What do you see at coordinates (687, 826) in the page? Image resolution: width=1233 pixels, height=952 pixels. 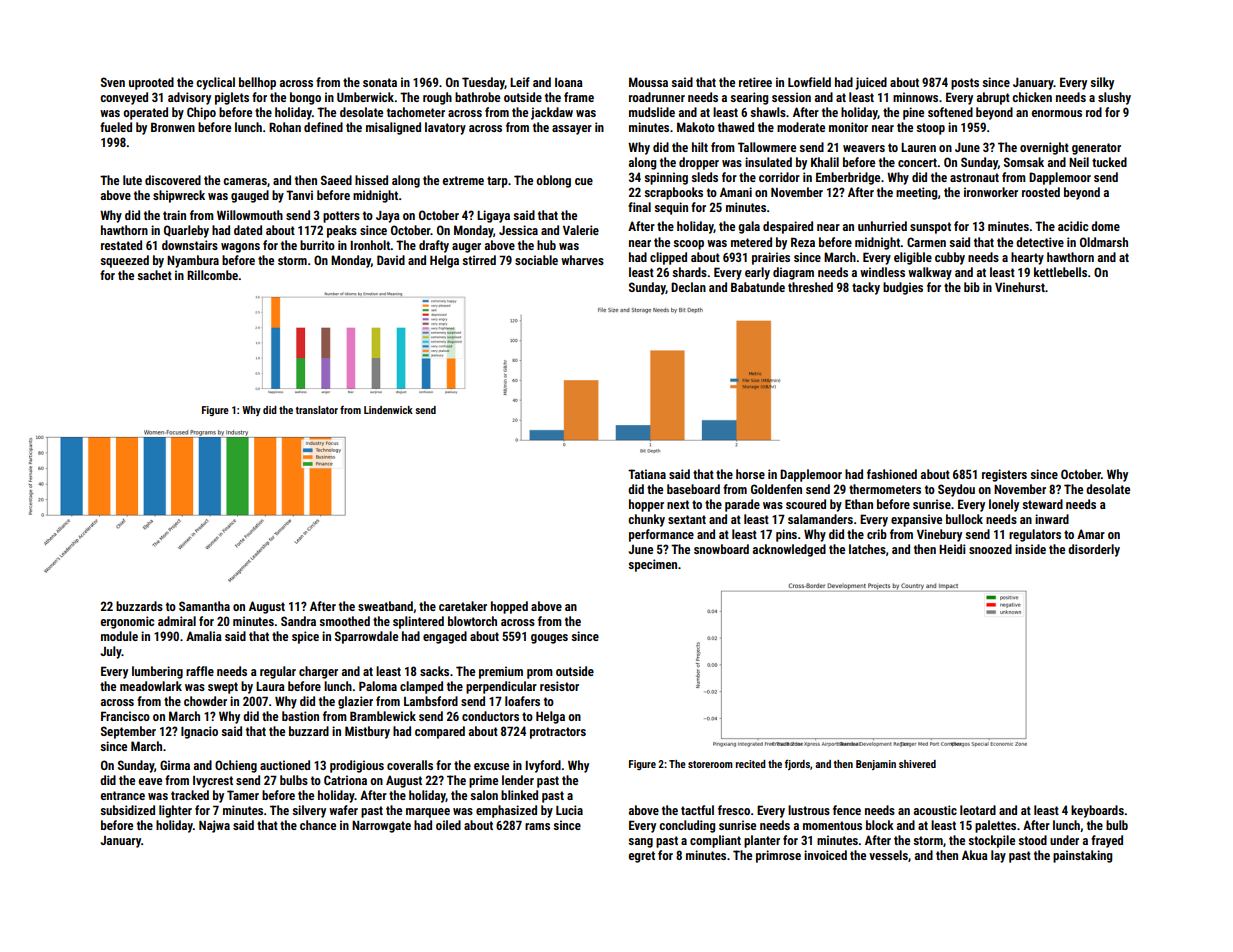 I see `concluding` at bounding box center [687, 826].
